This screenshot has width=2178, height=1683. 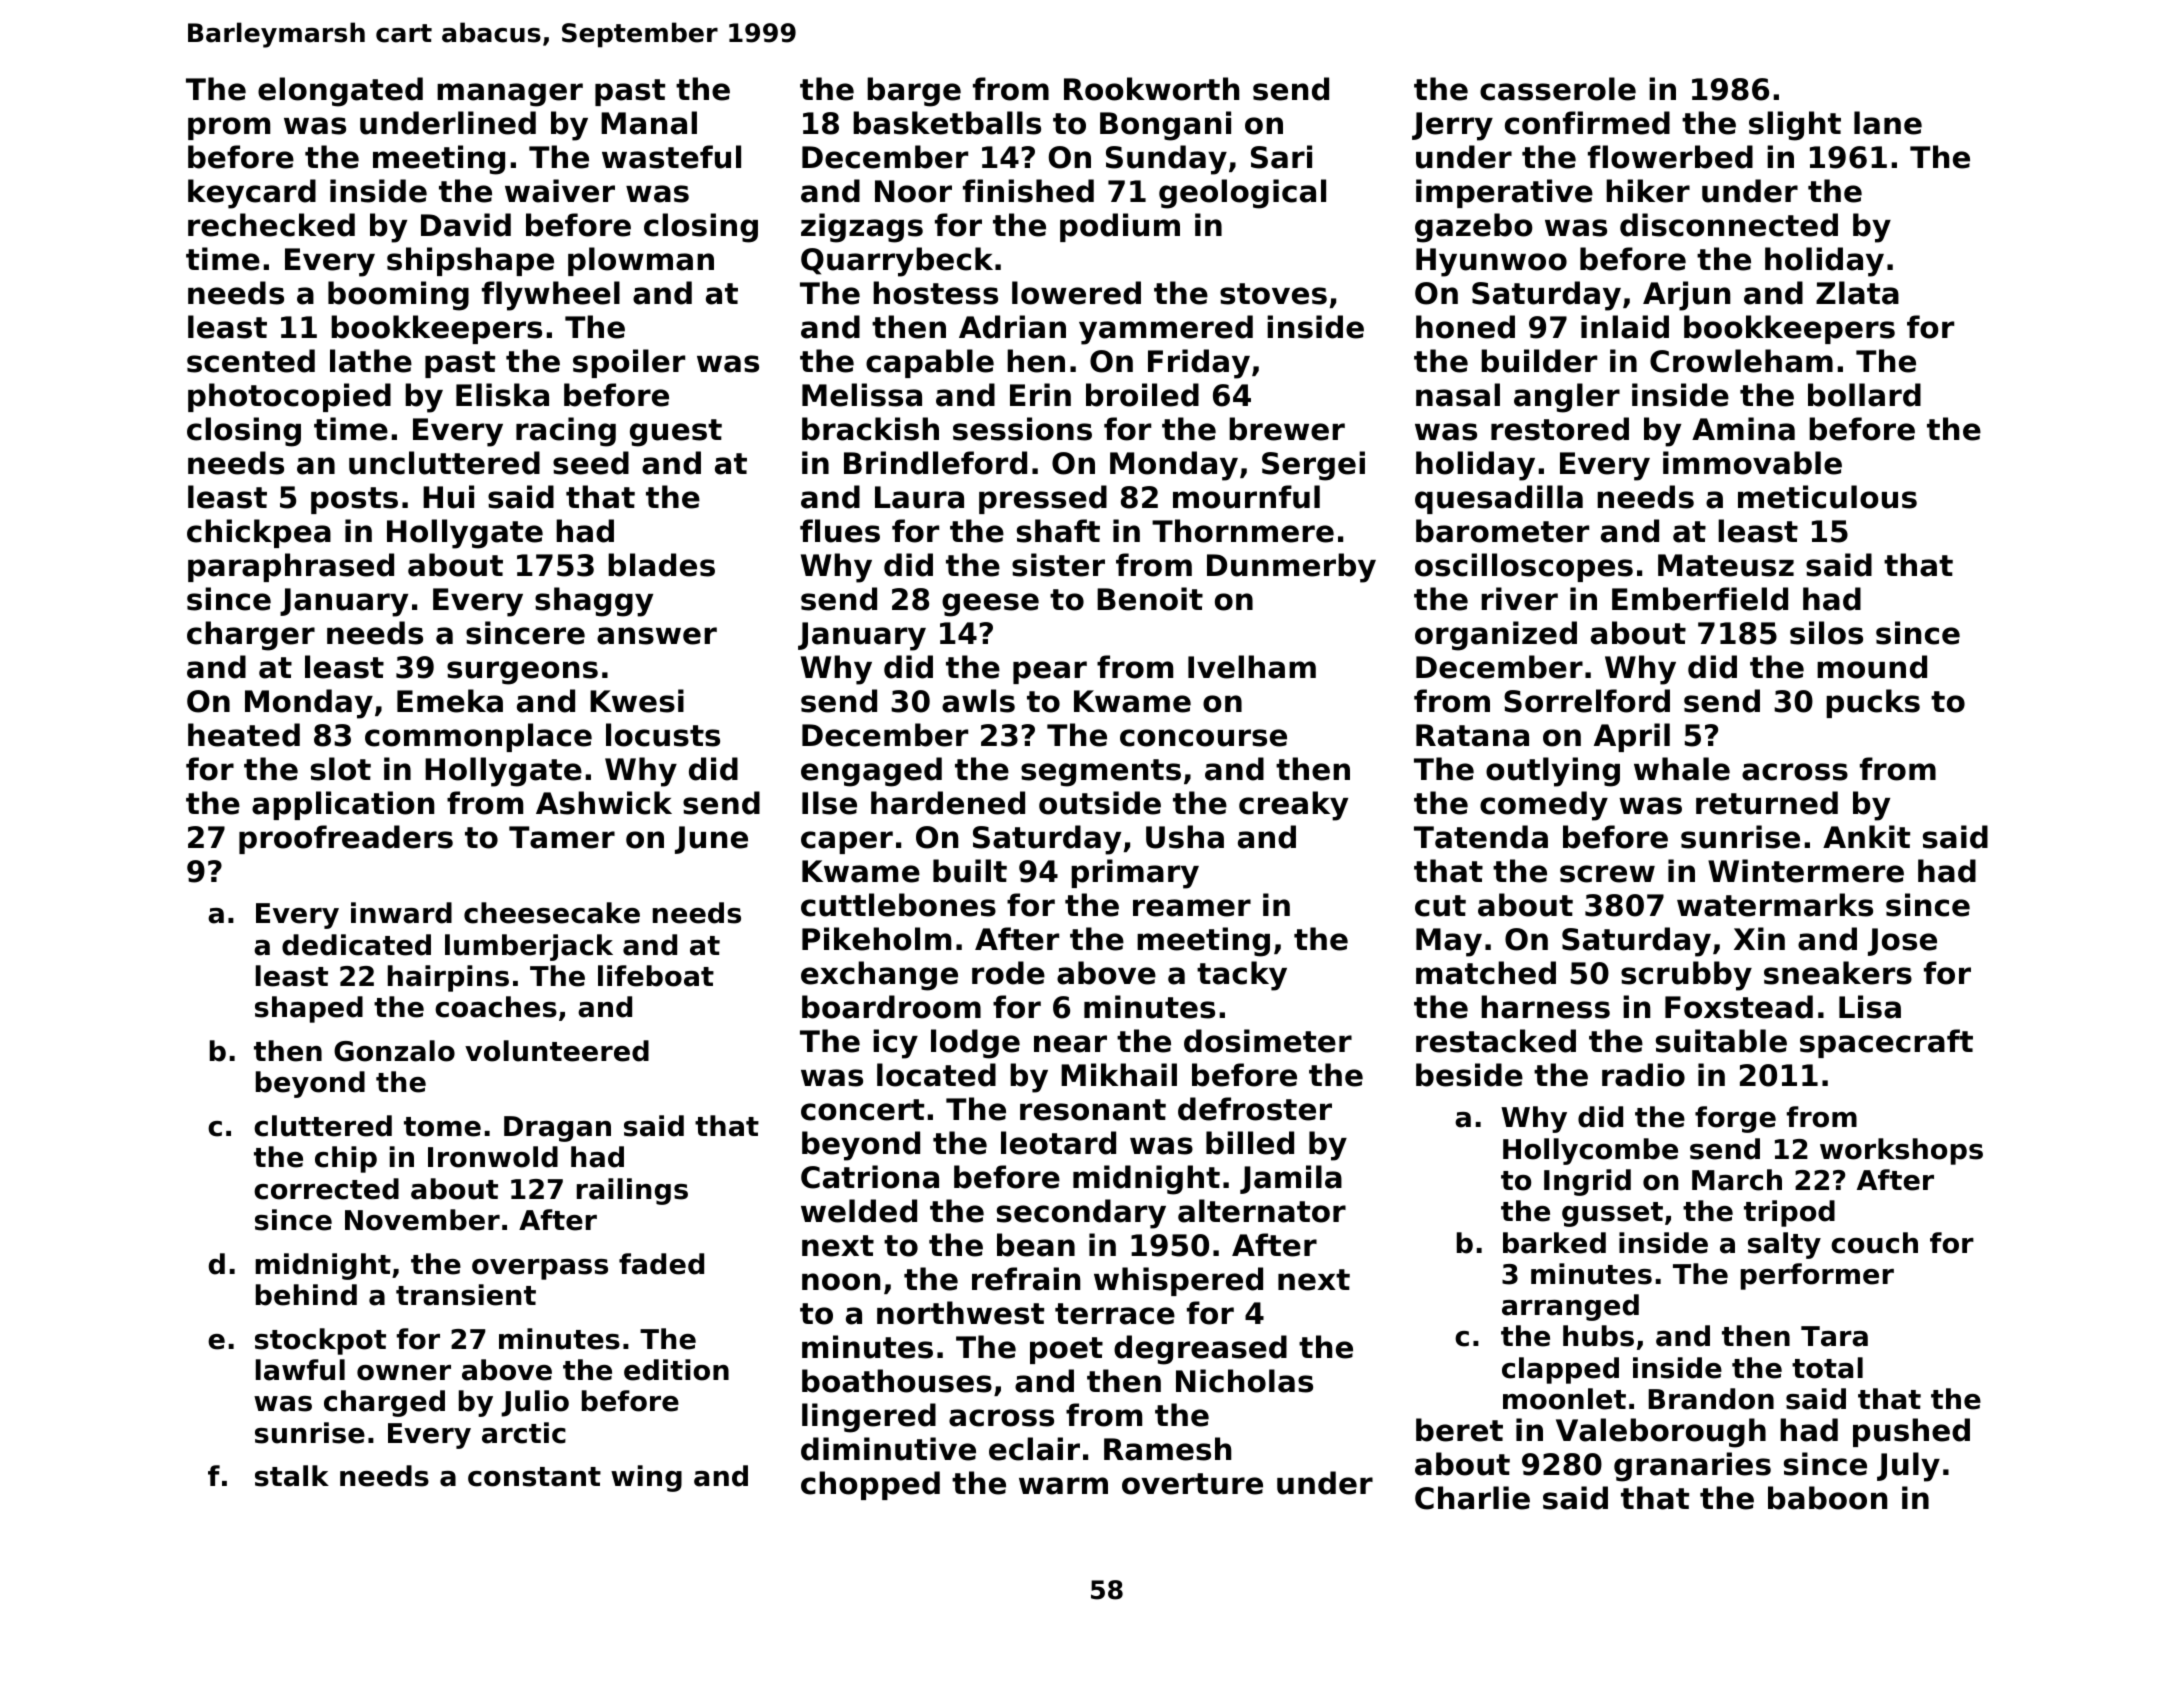 I want to click on manager, so click(x=510, y=95).
